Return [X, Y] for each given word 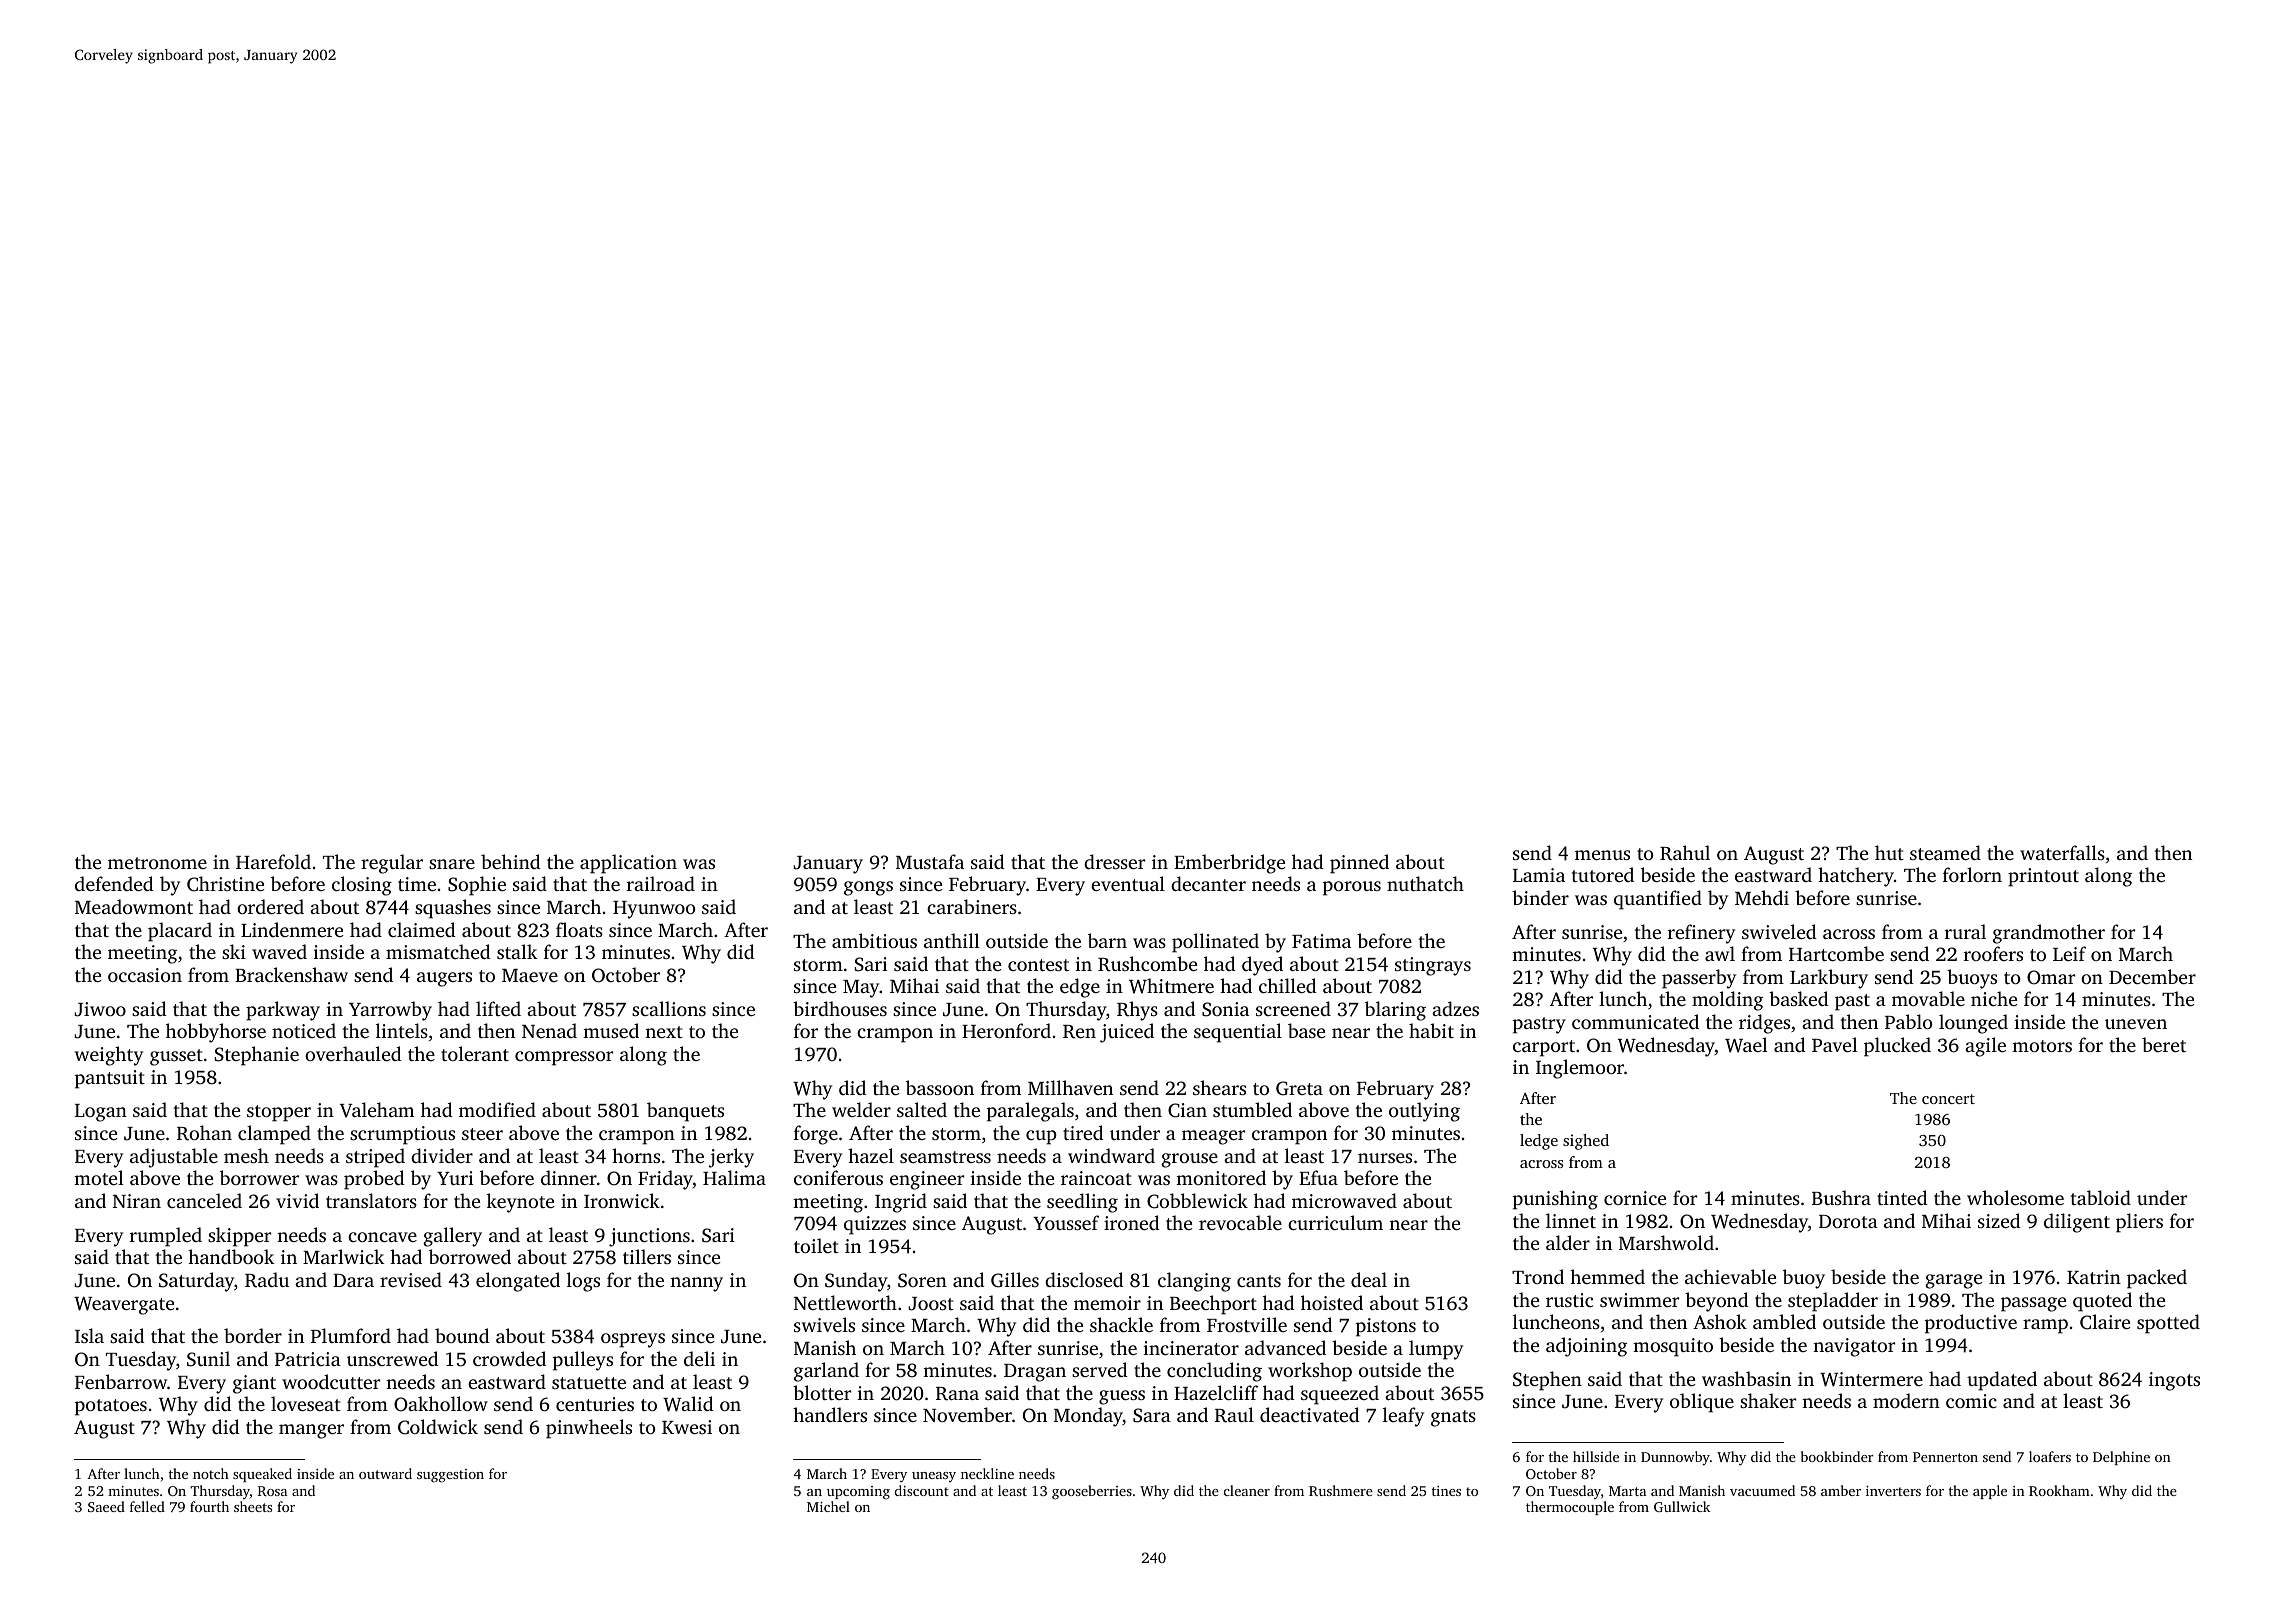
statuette [589, 1383]
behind [511, 861]
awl [1720, 953]
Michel [828, 1506]
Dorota [1848, 1221]
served [1100, 1369]
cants [1259, 1281]
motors [2042, 1046]
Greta [1299, 1088]
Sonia [1225, 1009]
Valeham [377, 1110]
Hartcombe [1836, 953]
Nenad [549, 1030]
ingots [2174, 1381]
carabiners [972, 906]
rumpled [166, 1237]
